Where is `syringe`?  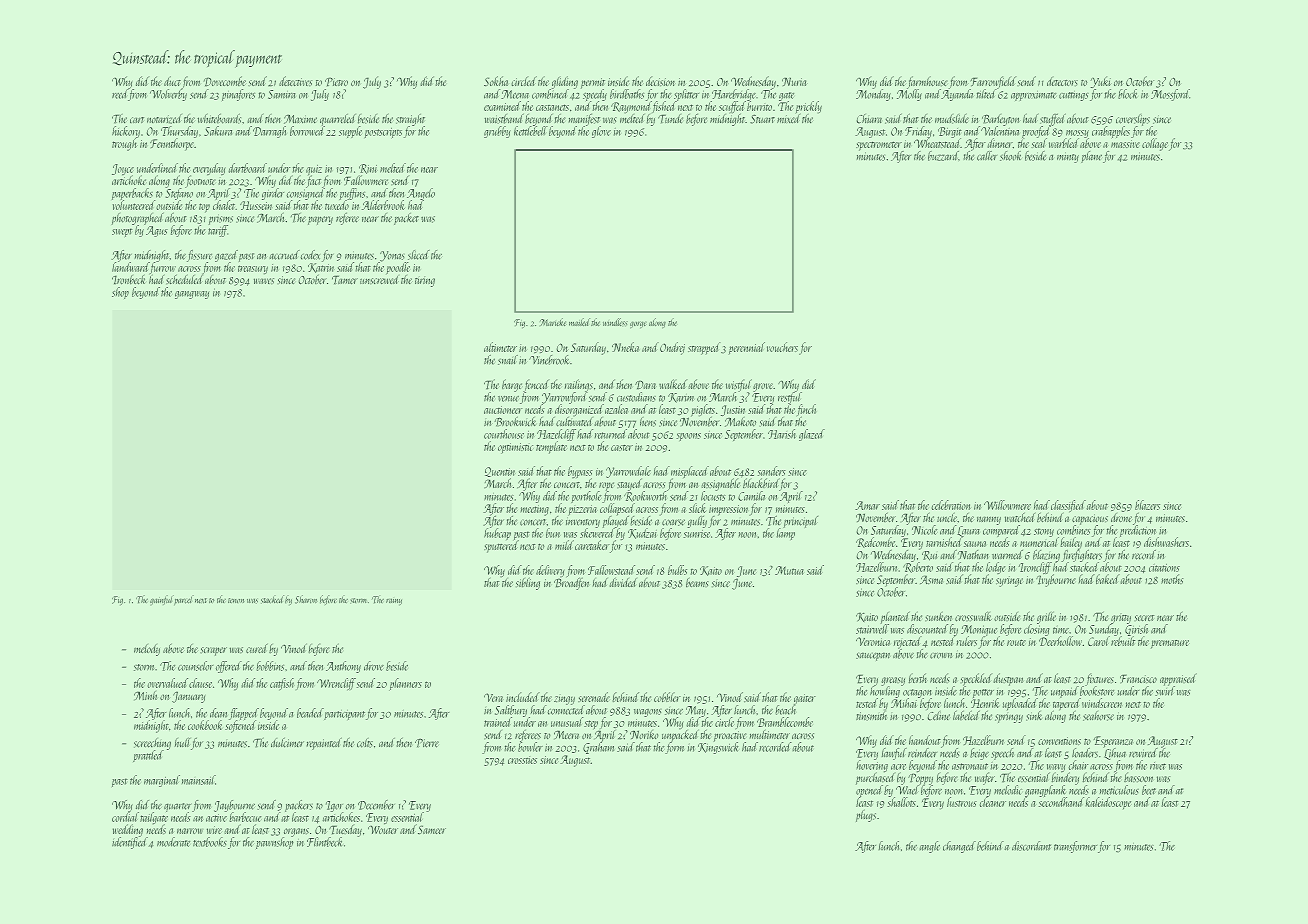 syringe is located at coordinates (1010, 581).
